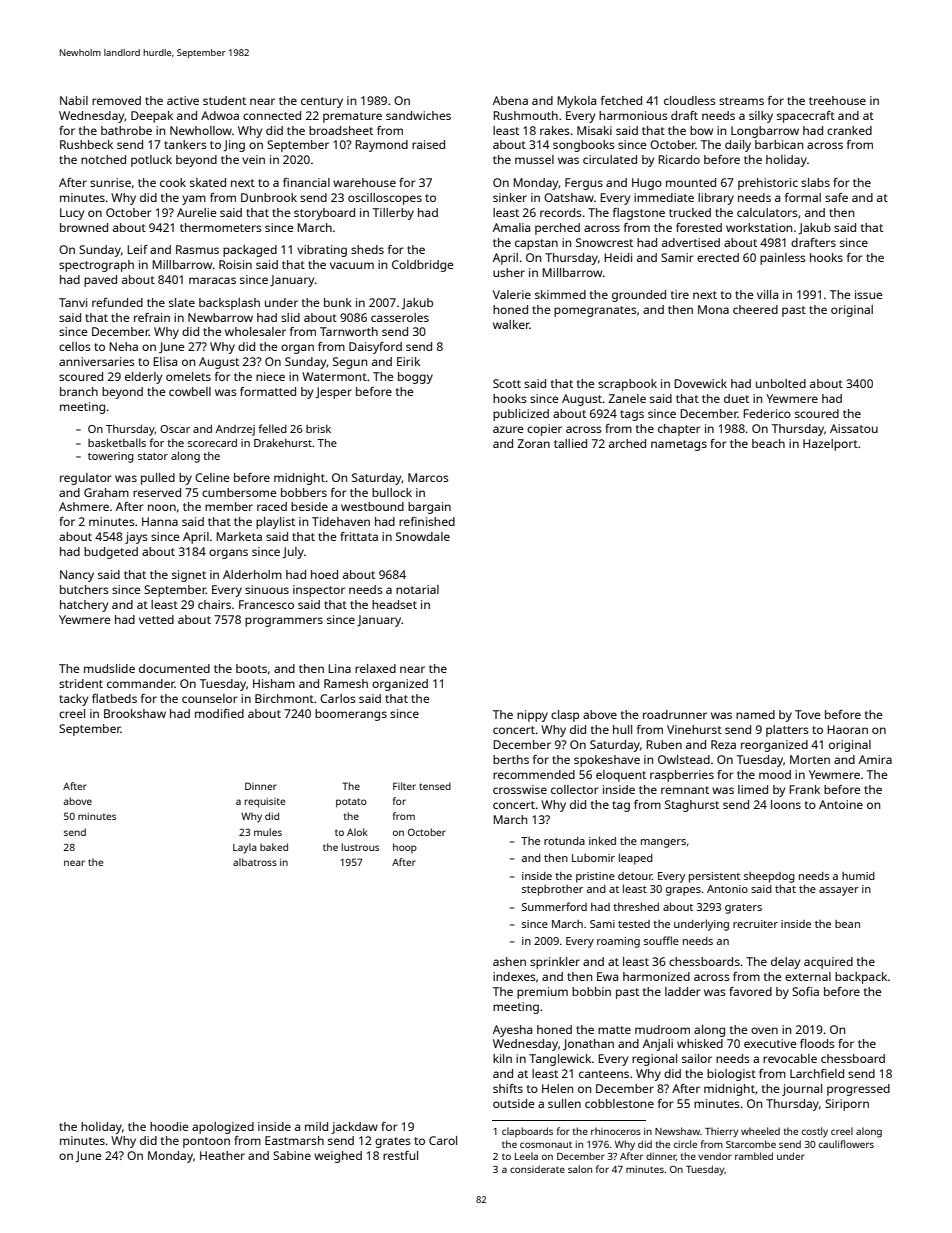  I want to click on Nancy, so click(77, 576).
